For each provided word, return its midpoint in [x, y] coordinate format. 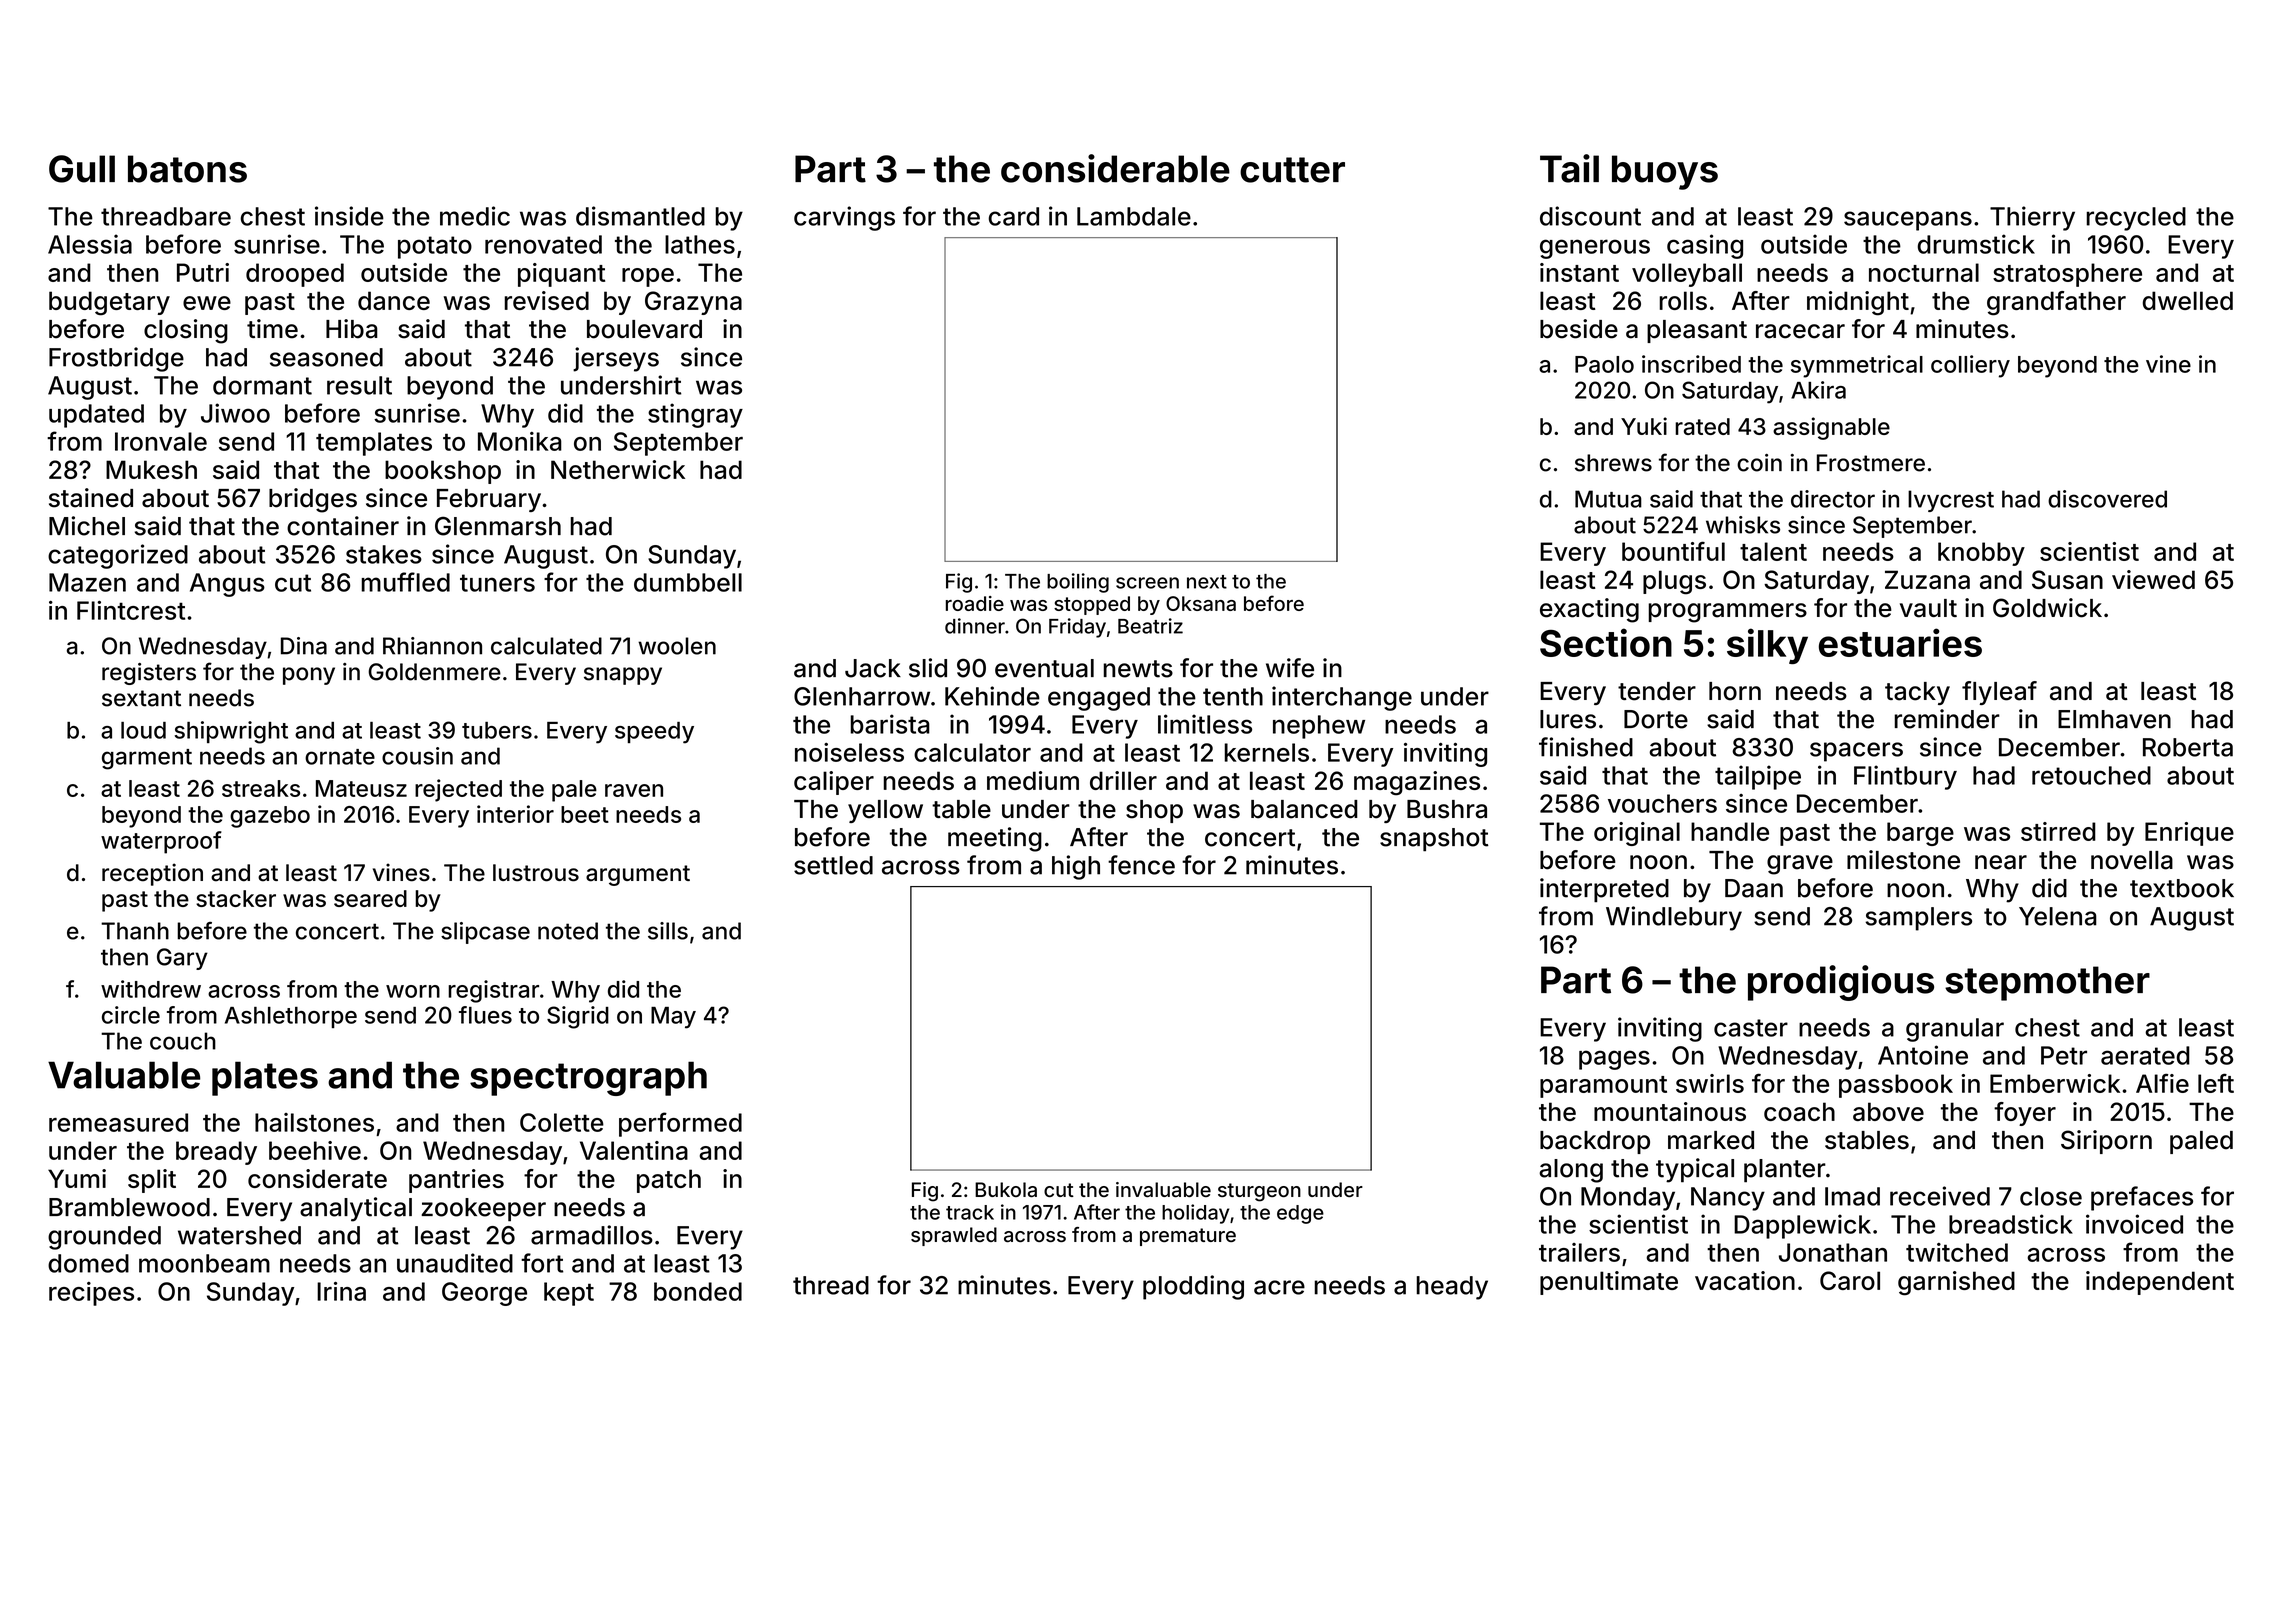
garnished [1956, 1283]
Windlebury [1674, 918]
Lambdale [1134, 216]
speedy [654, 733]
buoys [1665, 172]
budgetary [109, 303]
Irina [341, 1291]
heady [1452, 1288]
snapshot [1434, 840]
